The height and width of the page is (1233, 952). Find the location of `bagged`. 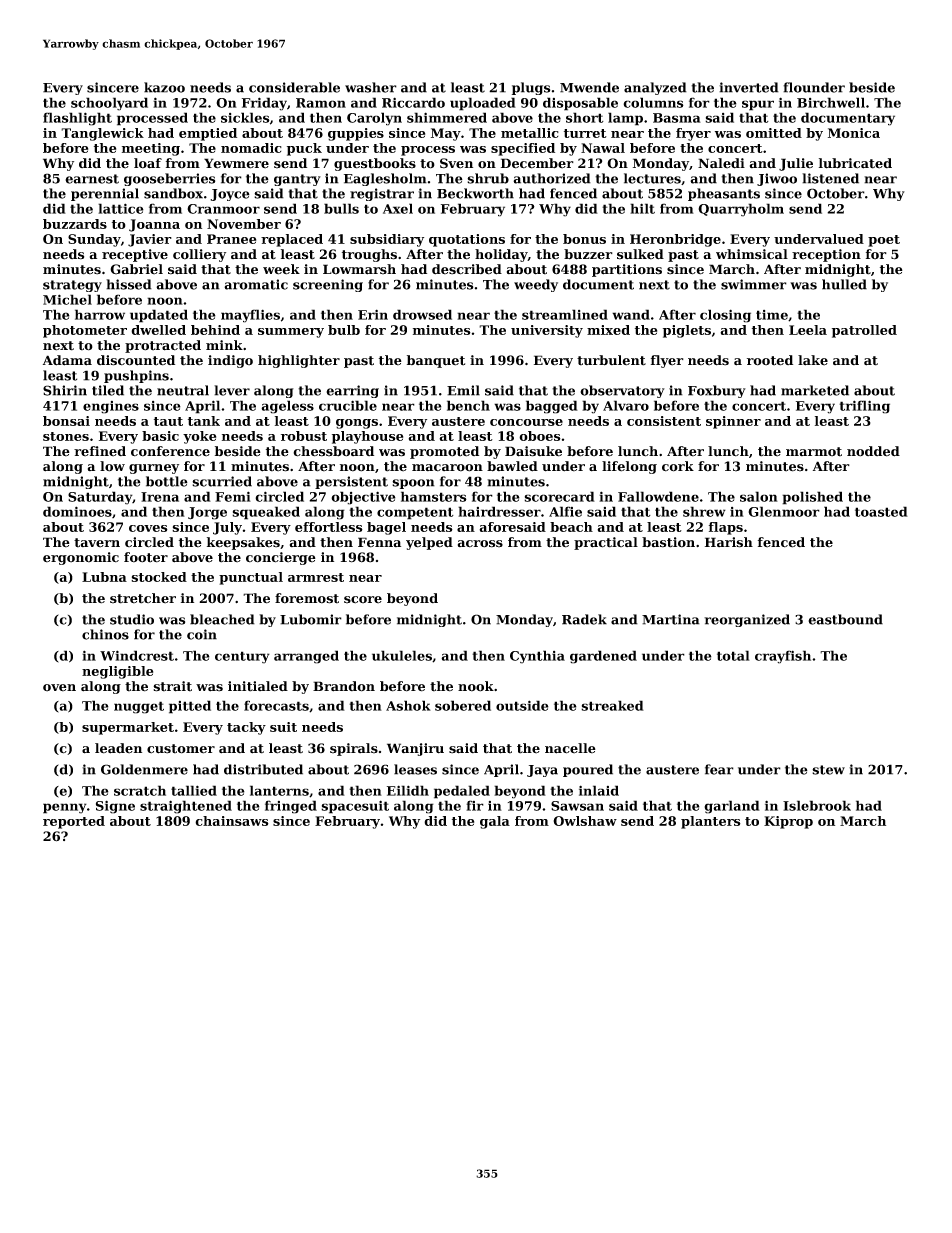

bagged is located at coordinates (552, 407).
